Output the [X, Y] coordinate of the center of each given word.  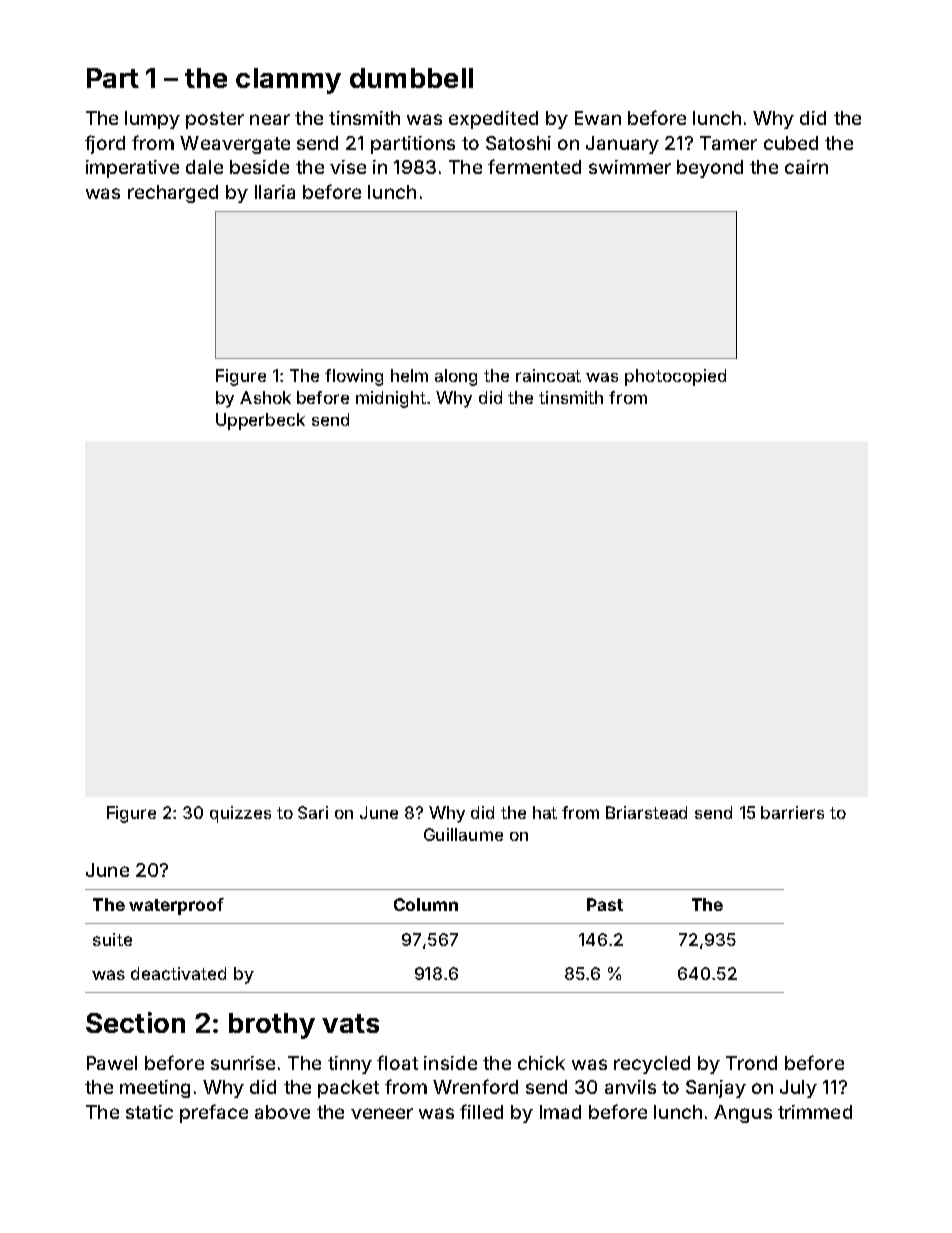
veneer [382, 1113]
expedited [493, 120]
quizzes [240, 814]
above [282, 1112]
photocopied [675, 377]
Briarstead [646, 812]
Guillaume [463, 834]
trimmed [815, 1112]
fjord [105, 144]
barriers [792, 812]
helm [409, 375]
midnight [392, 399]
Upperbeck [260, 421]
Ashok [265, 397]
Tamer [728, 143]
